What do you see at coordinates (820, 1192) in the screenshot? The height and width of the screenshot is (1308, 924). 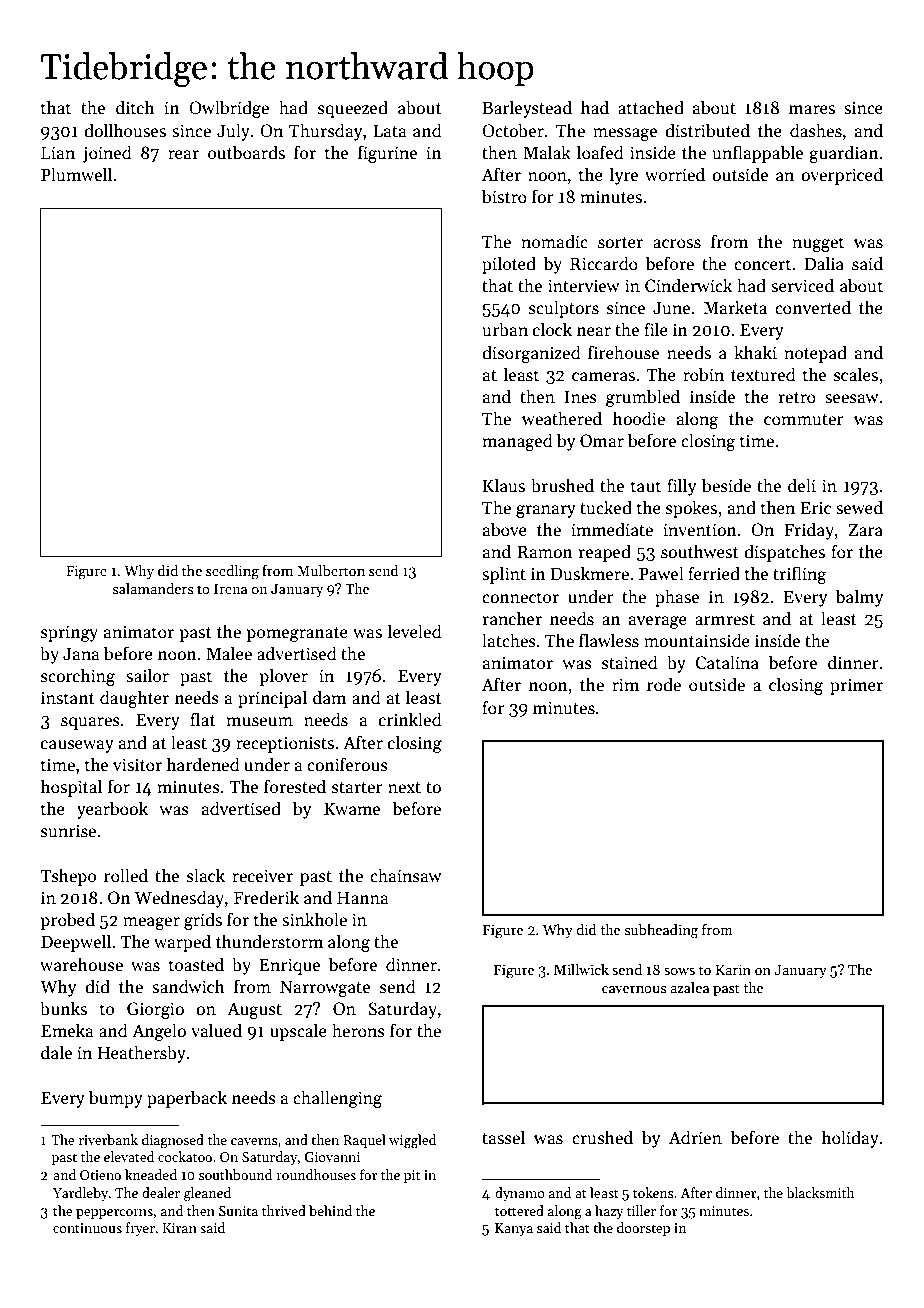 I see `blacksmith` at bounding box center [820, 1192].
